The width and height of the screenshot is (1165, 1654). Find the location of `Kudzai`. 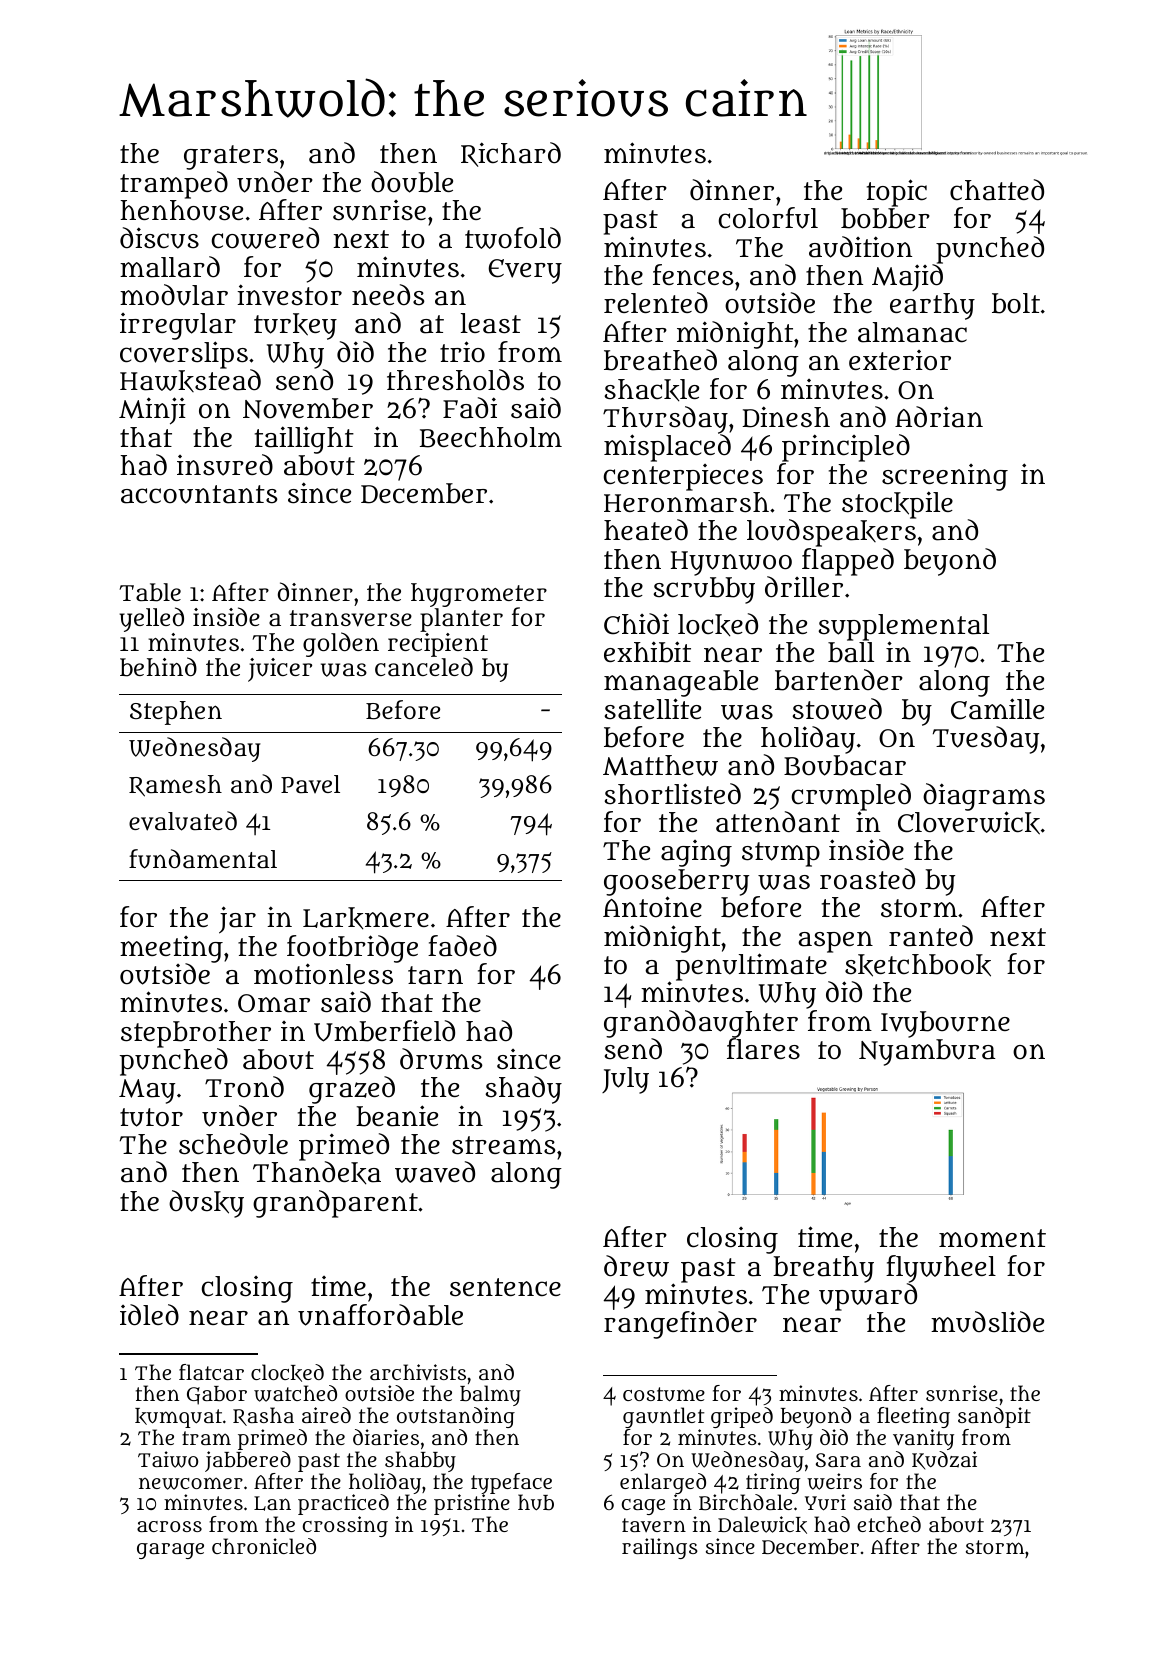

Kudzai is located at coordinates (944, 1460).
